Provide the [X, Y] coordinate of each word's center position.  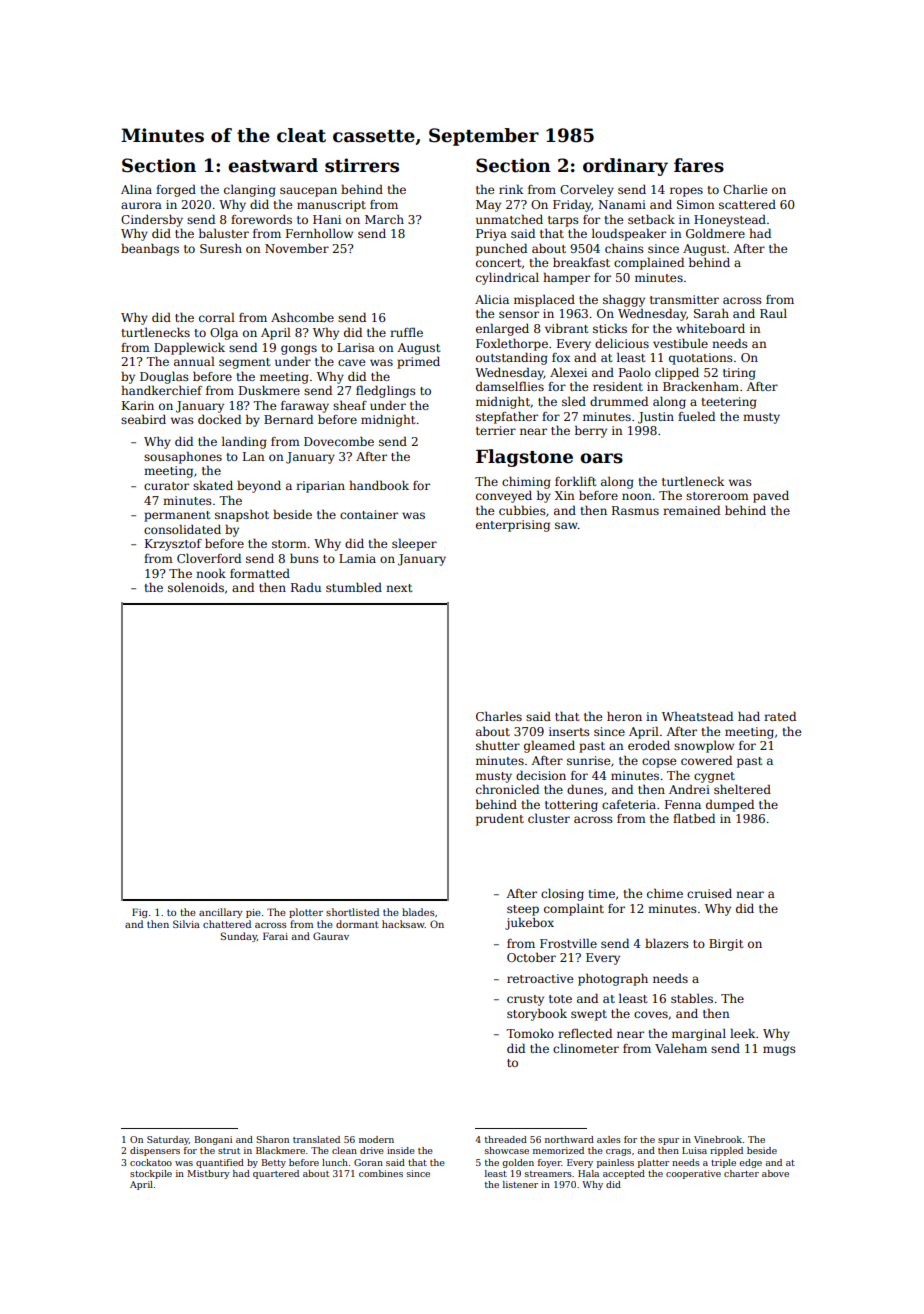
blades [418, 912]
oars [601, 458]
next [399, 588]
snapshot [242, 515]
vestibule [680, 343]
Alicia [492, 299]
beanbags [150, 249]
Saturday [168, 1140]
